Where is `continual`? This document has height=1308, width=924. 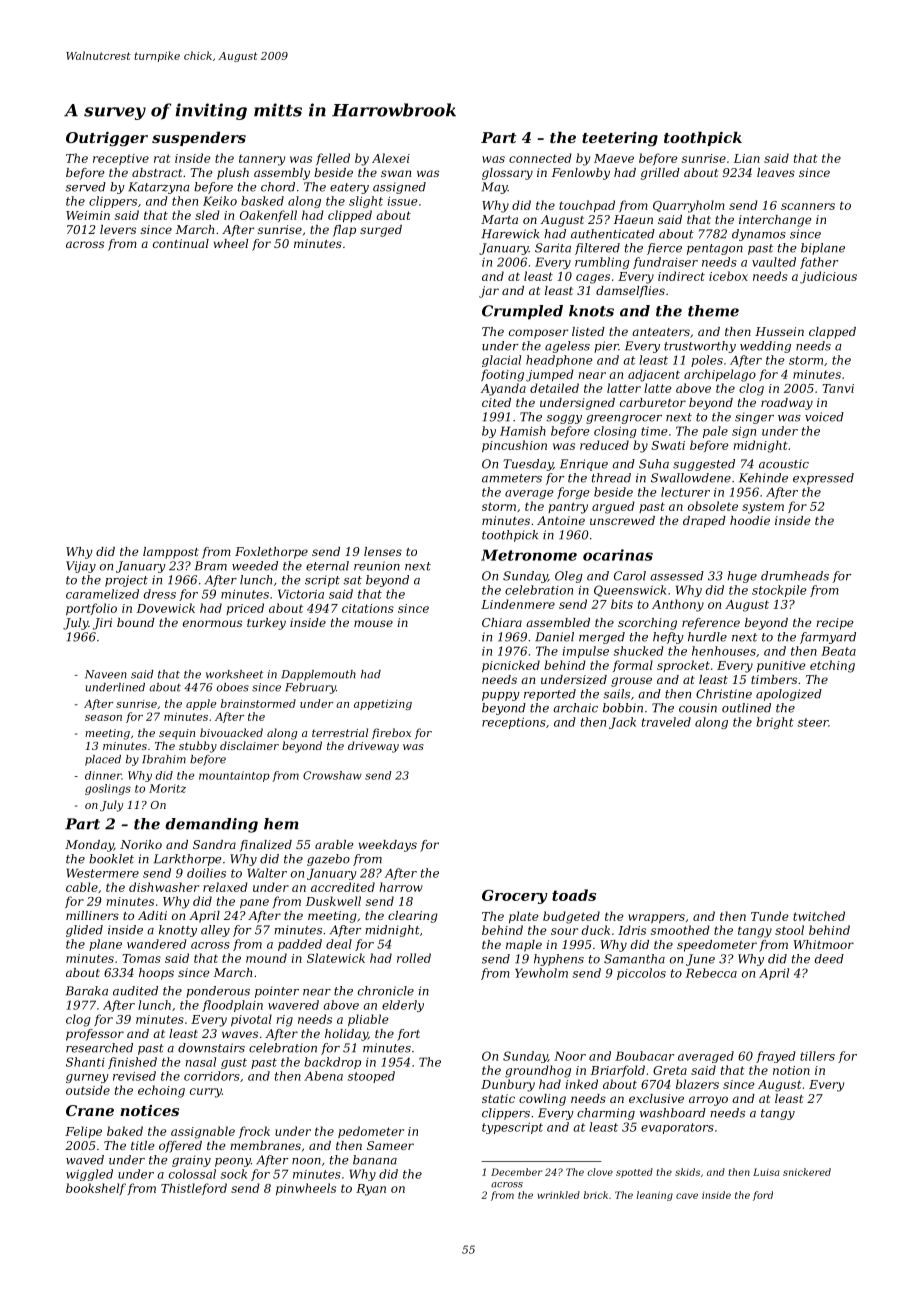 continual is located at coordinates (181, 243).
